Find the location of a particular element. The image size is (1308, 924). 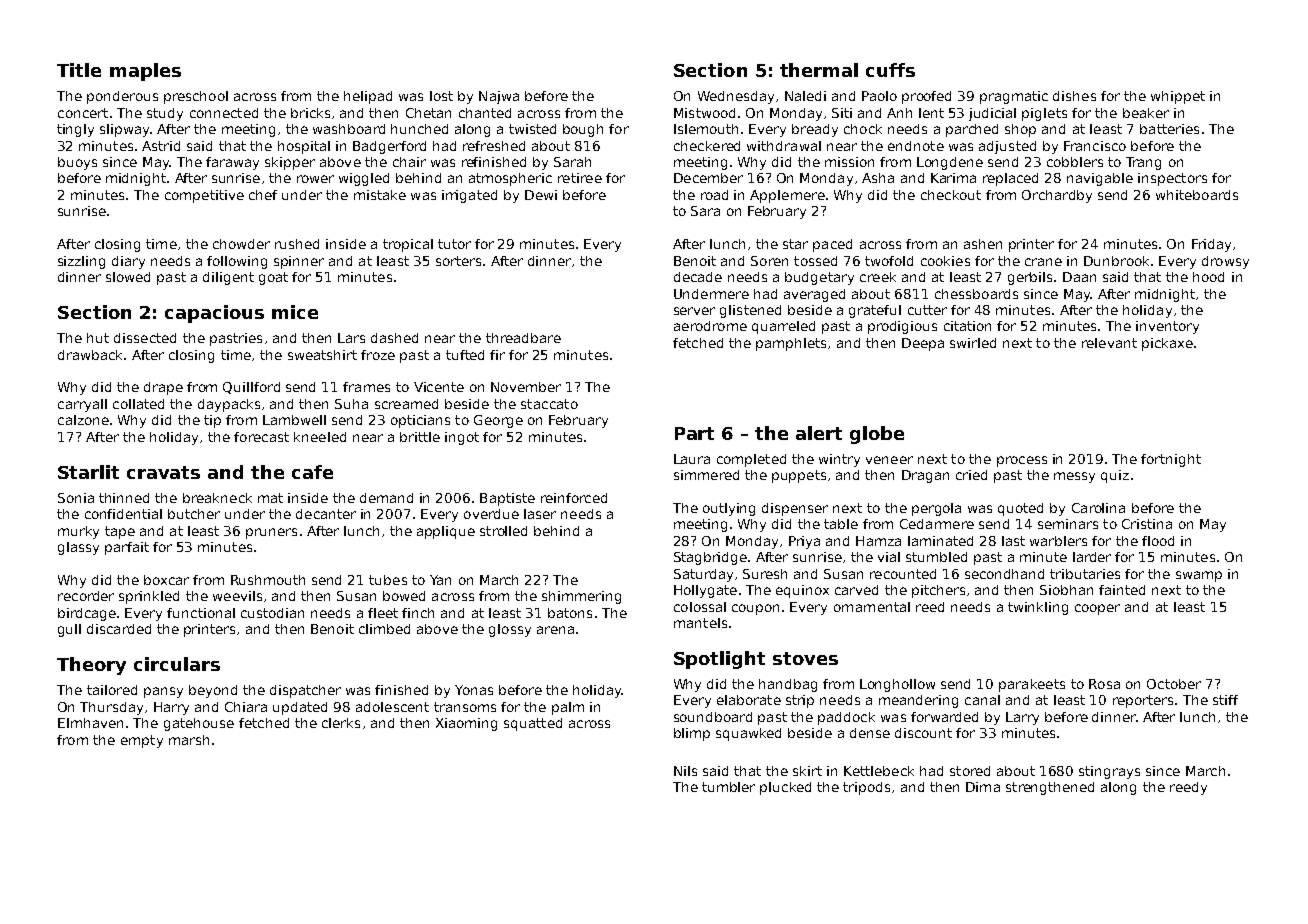

tumbler is located at coordinates (728, 787).
